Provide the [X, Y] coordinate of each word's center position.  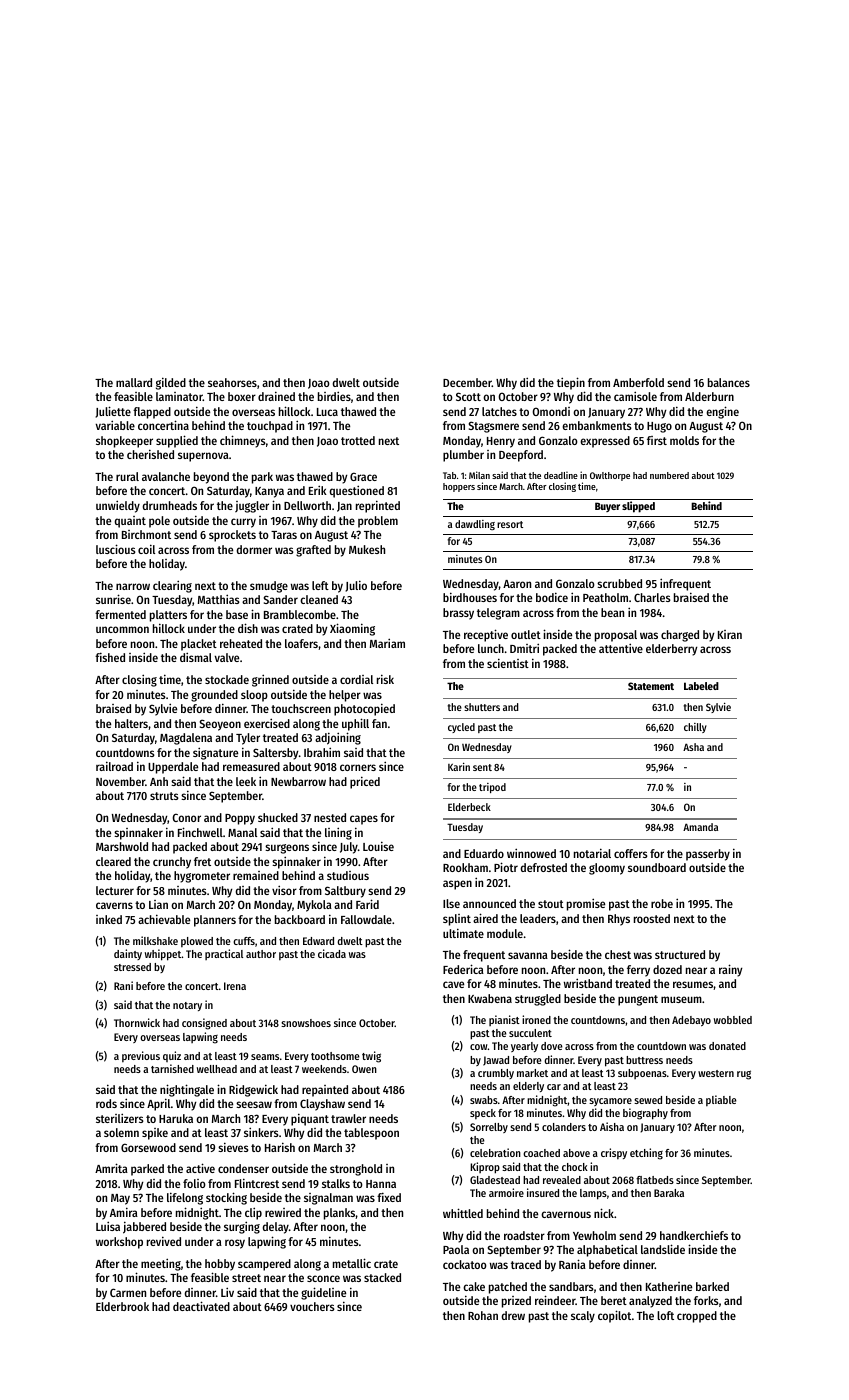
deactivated [201, 1306]
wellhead [217, 1069]
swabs [484, 1100]
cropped [697, 1317]
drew [513, 1315]
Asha [693, 747]
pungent [638, 1000]
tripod [492, 788]
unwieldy [118, 506]
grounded [214, 696]
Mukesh [367, 549]
